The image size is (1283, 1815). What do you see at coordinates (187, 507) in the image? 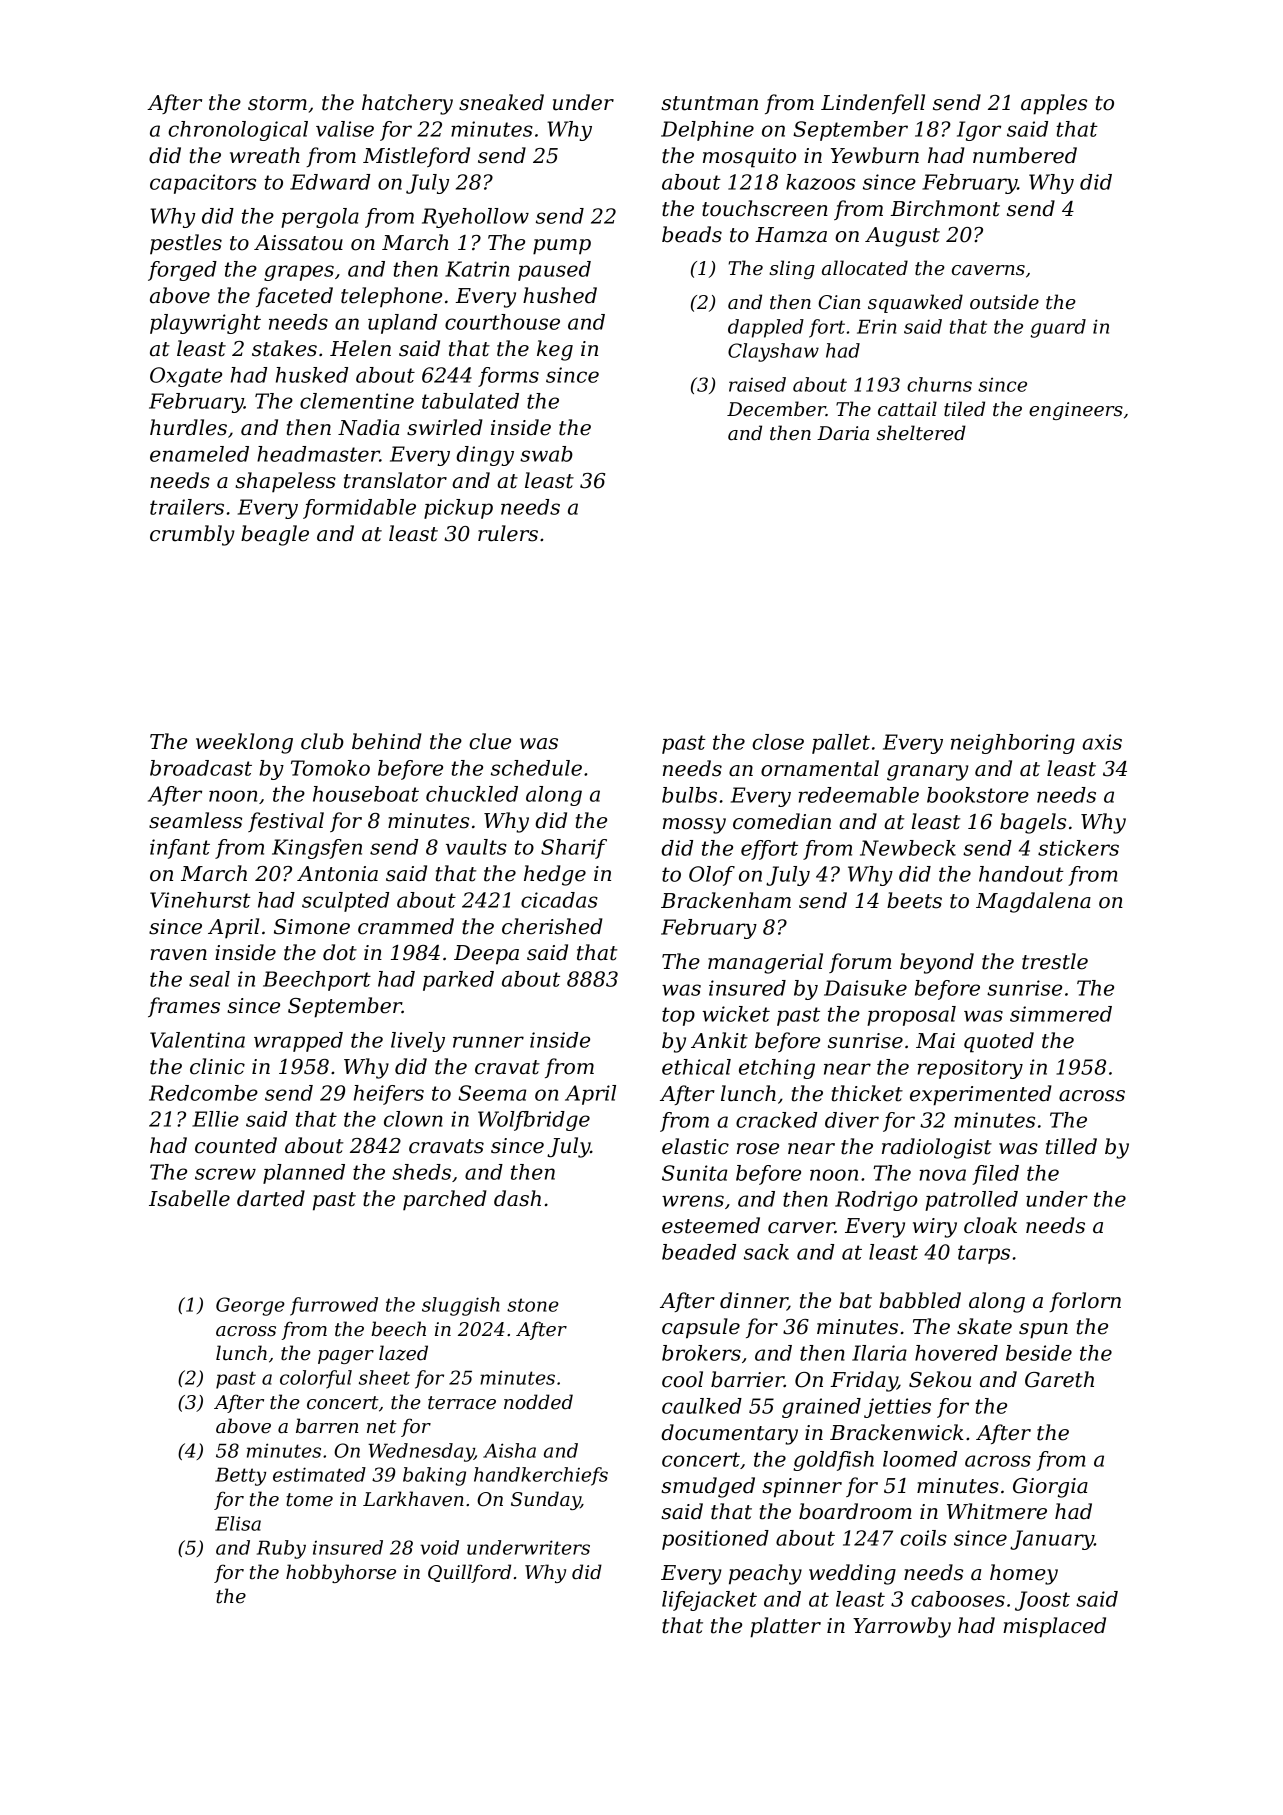
I see `trailers` at bounding box center [187, 507].
